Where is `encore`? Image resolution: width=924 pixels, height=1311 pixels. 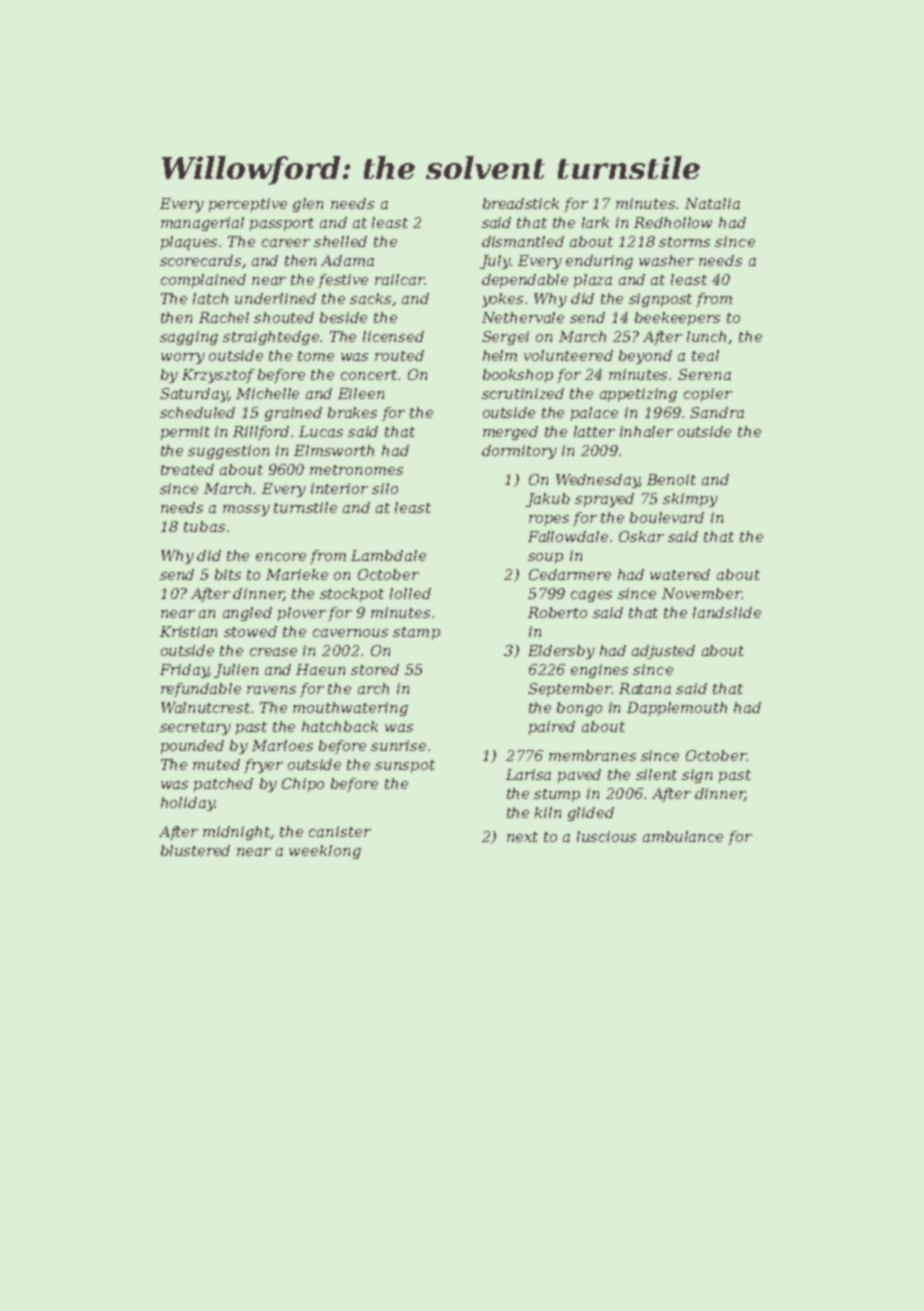
encore is located at coordinates (281, 557).
